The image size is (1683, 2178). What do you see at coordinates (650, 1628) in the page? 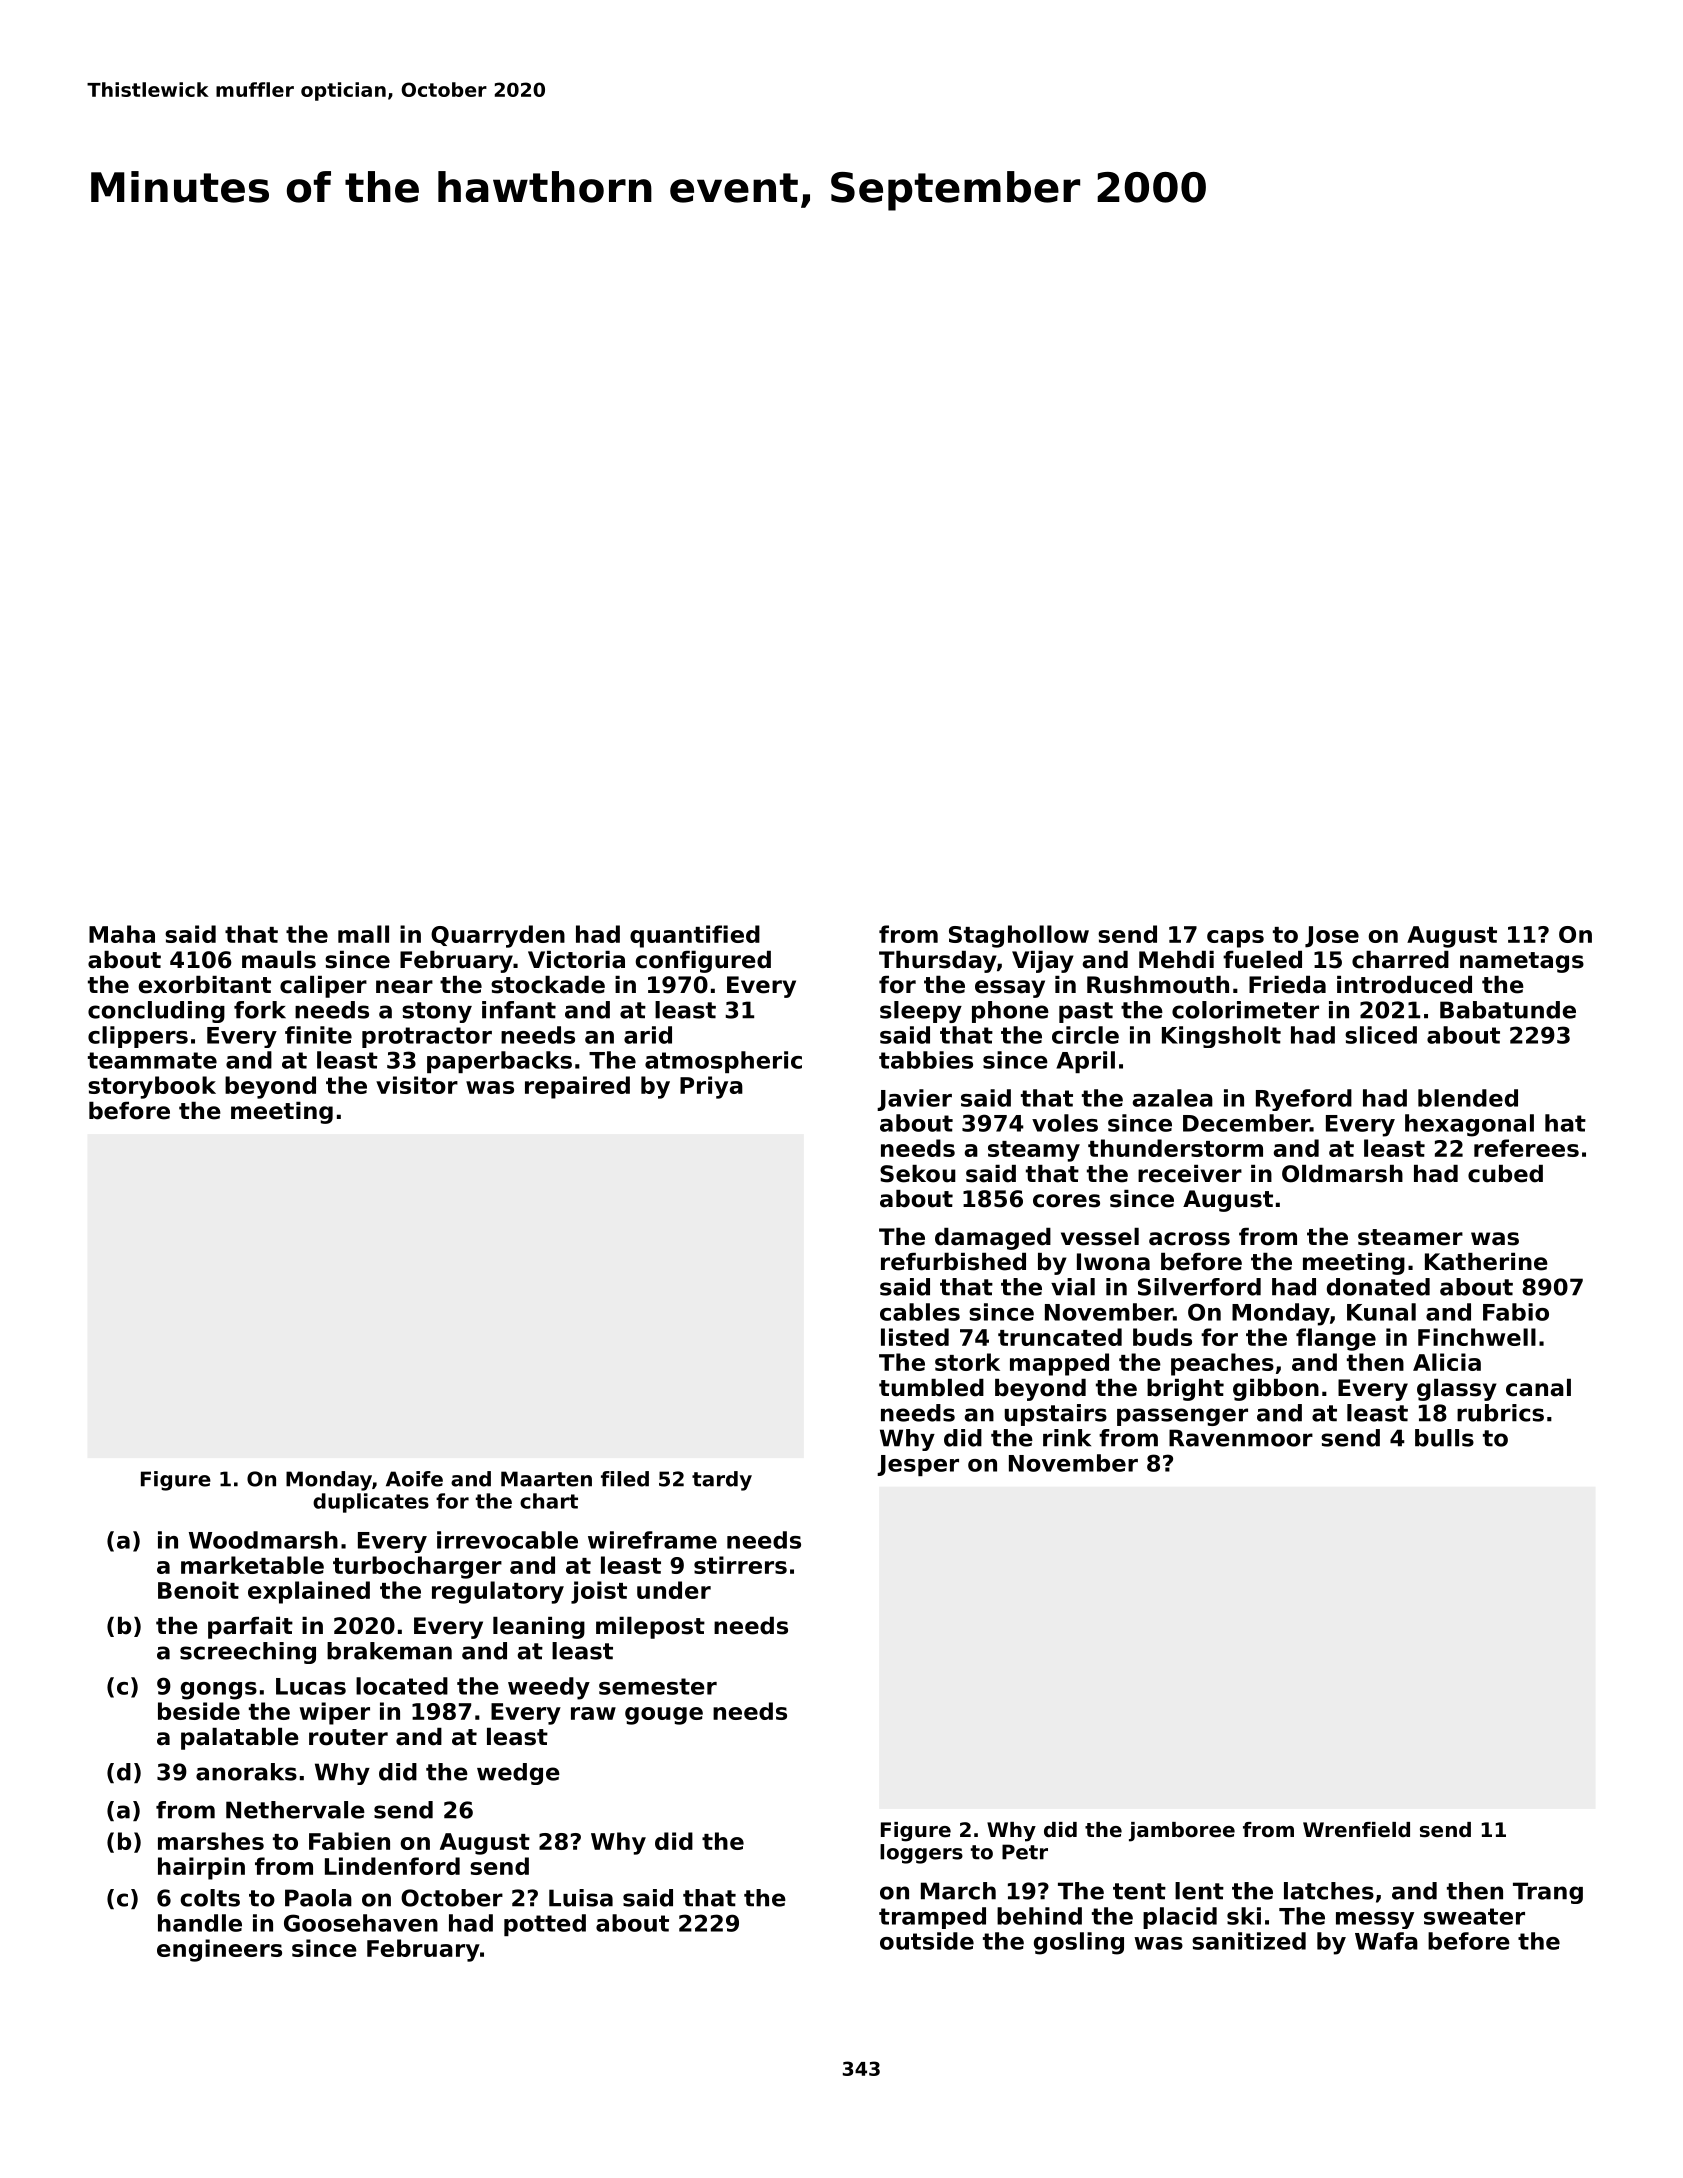
I see `milepost` at bounding box center [650, 1628].
